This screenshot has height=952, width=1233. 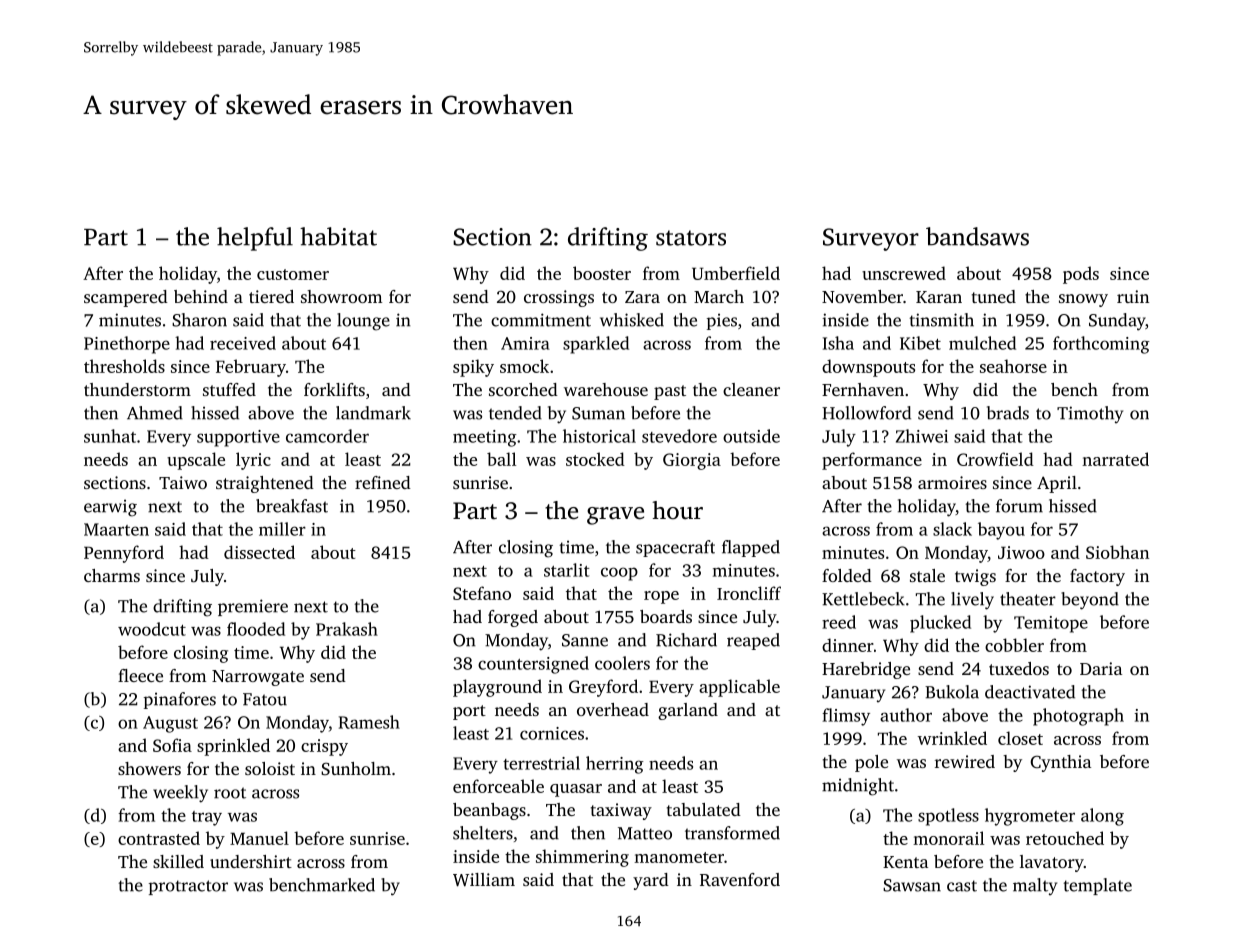 I want to click on Kettlebeck, so click(x=863, y=599).
